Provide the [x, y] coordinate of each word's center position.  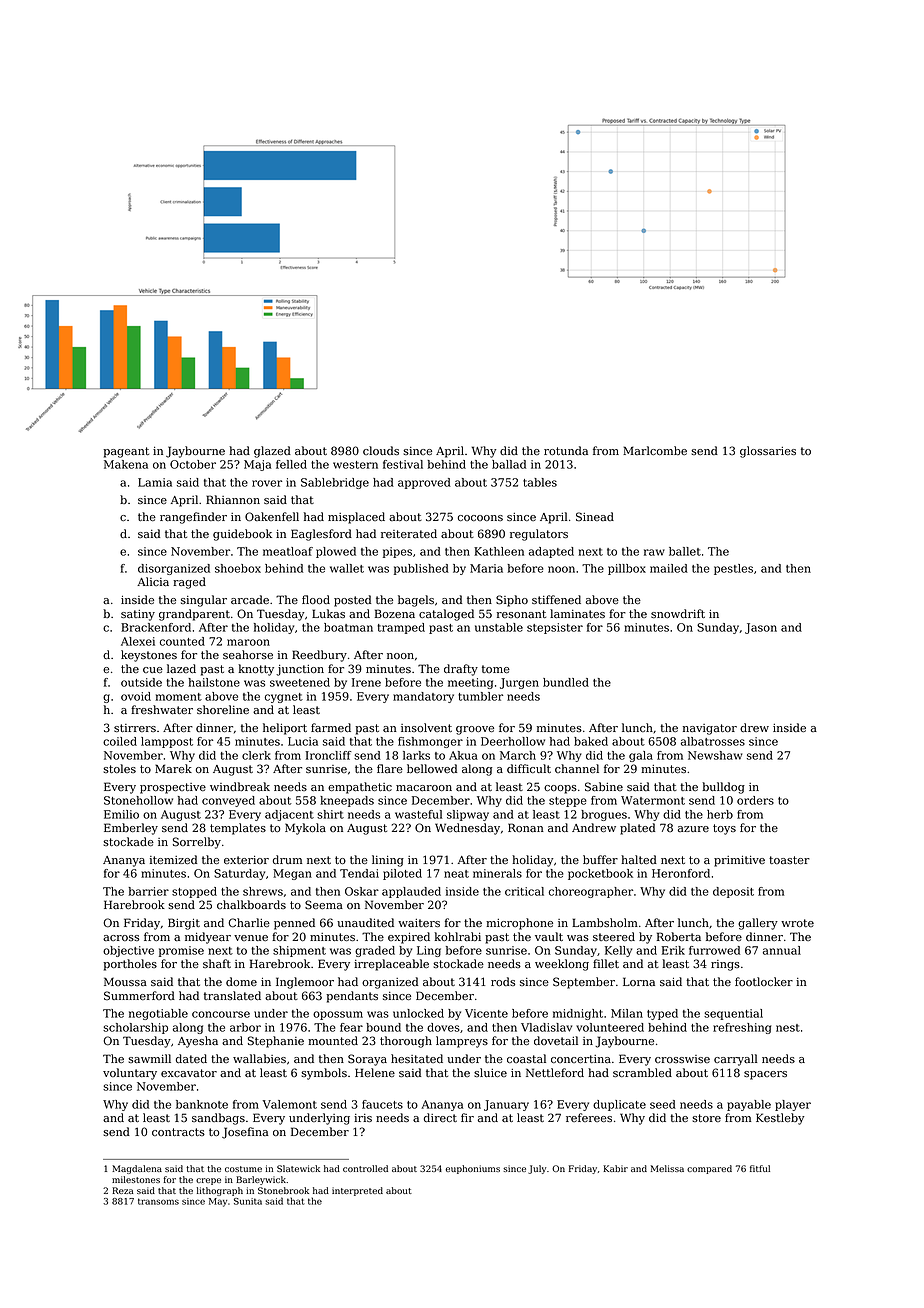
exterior [246, 860]
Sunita [248, 1201]
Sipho [512, 601]
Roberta [679, 937]
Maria [486, 568]
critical [524, 891]
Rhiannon [233, 500]
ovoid [136, 696]
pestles [733, 569]
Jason [761, 628]
